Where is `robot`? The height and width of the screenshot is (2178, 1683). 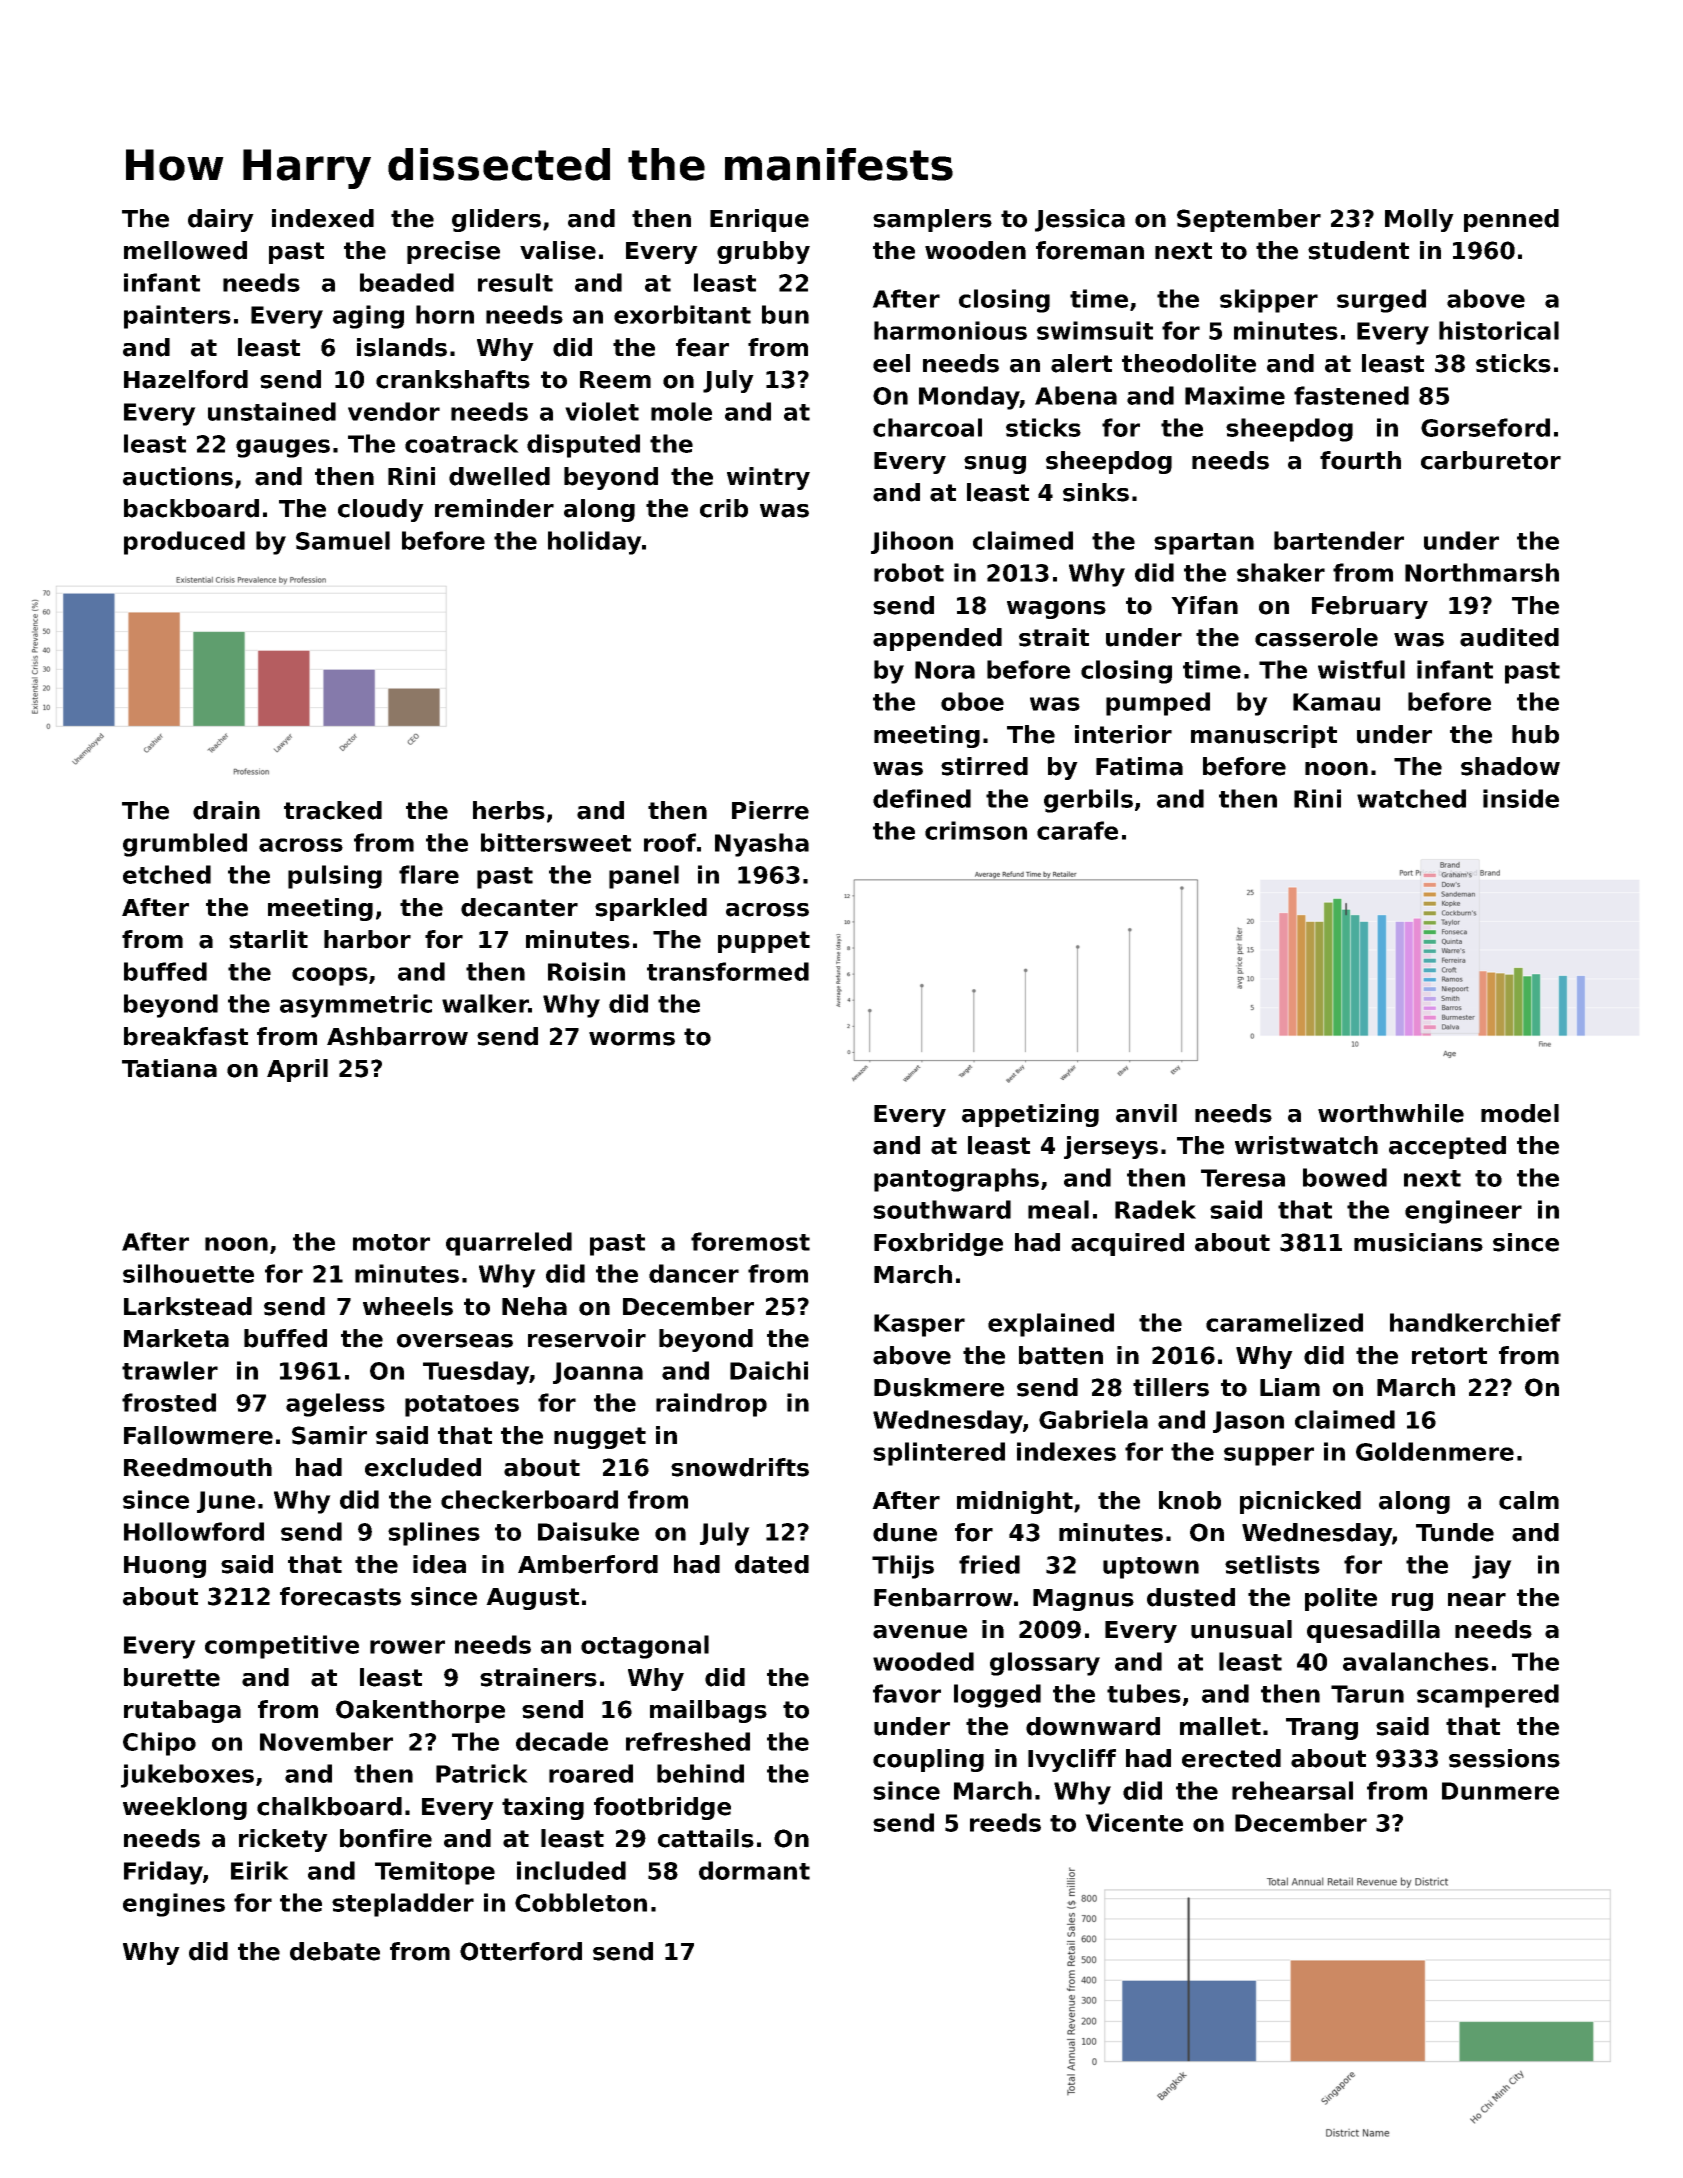
robot is located at coordinates (909, 572).
